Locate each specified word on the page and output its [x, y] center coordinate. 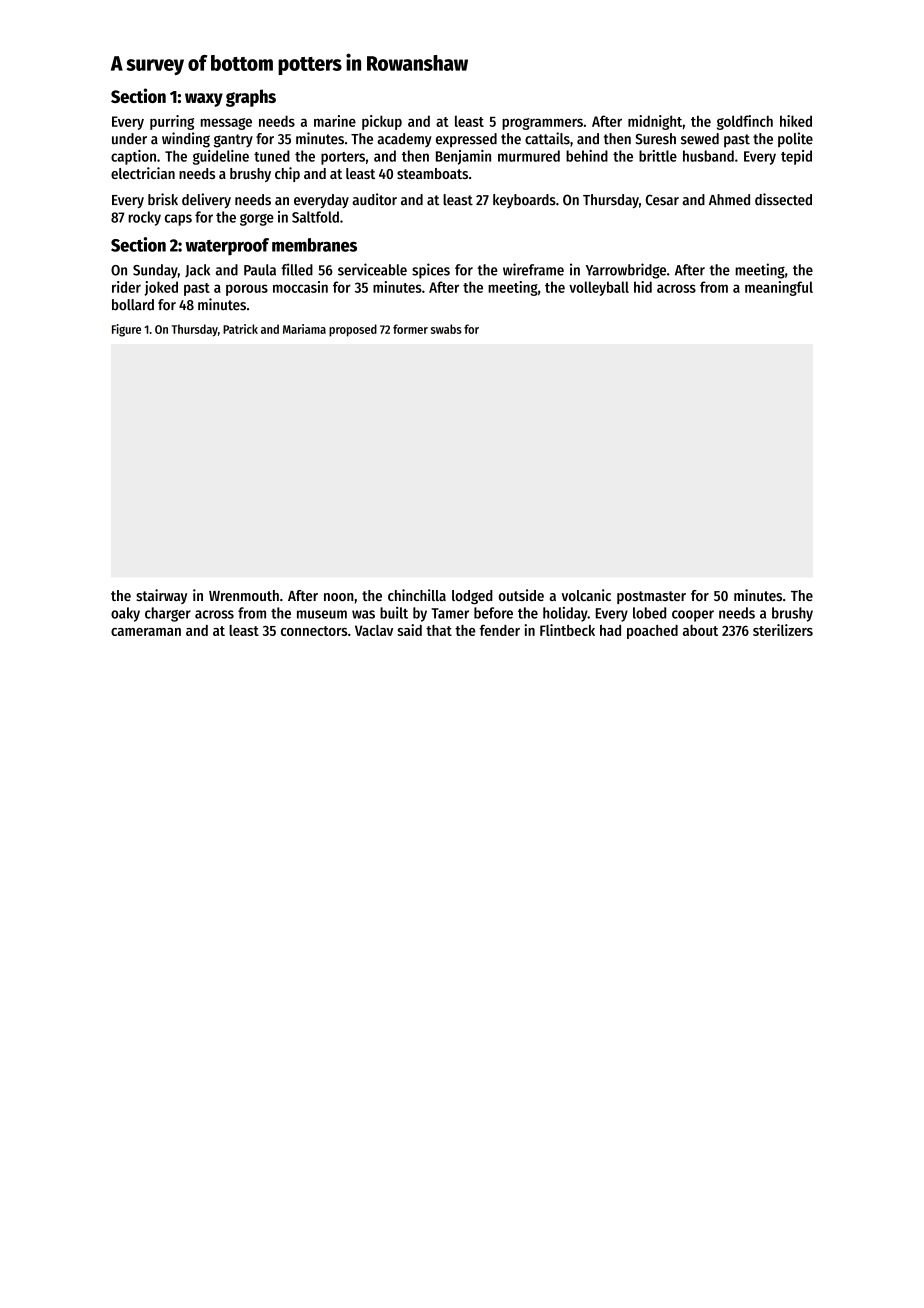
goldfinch [745, 122]
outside [521, 595]
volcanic [586, 595]
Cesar [662, 200]
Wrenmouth [244, 595]
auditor [374, 199]
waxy [204, 100]
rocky [145, 218]
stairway [161, 596]
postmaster [651, 597]
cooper [693, 616]
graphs [251, 98]
